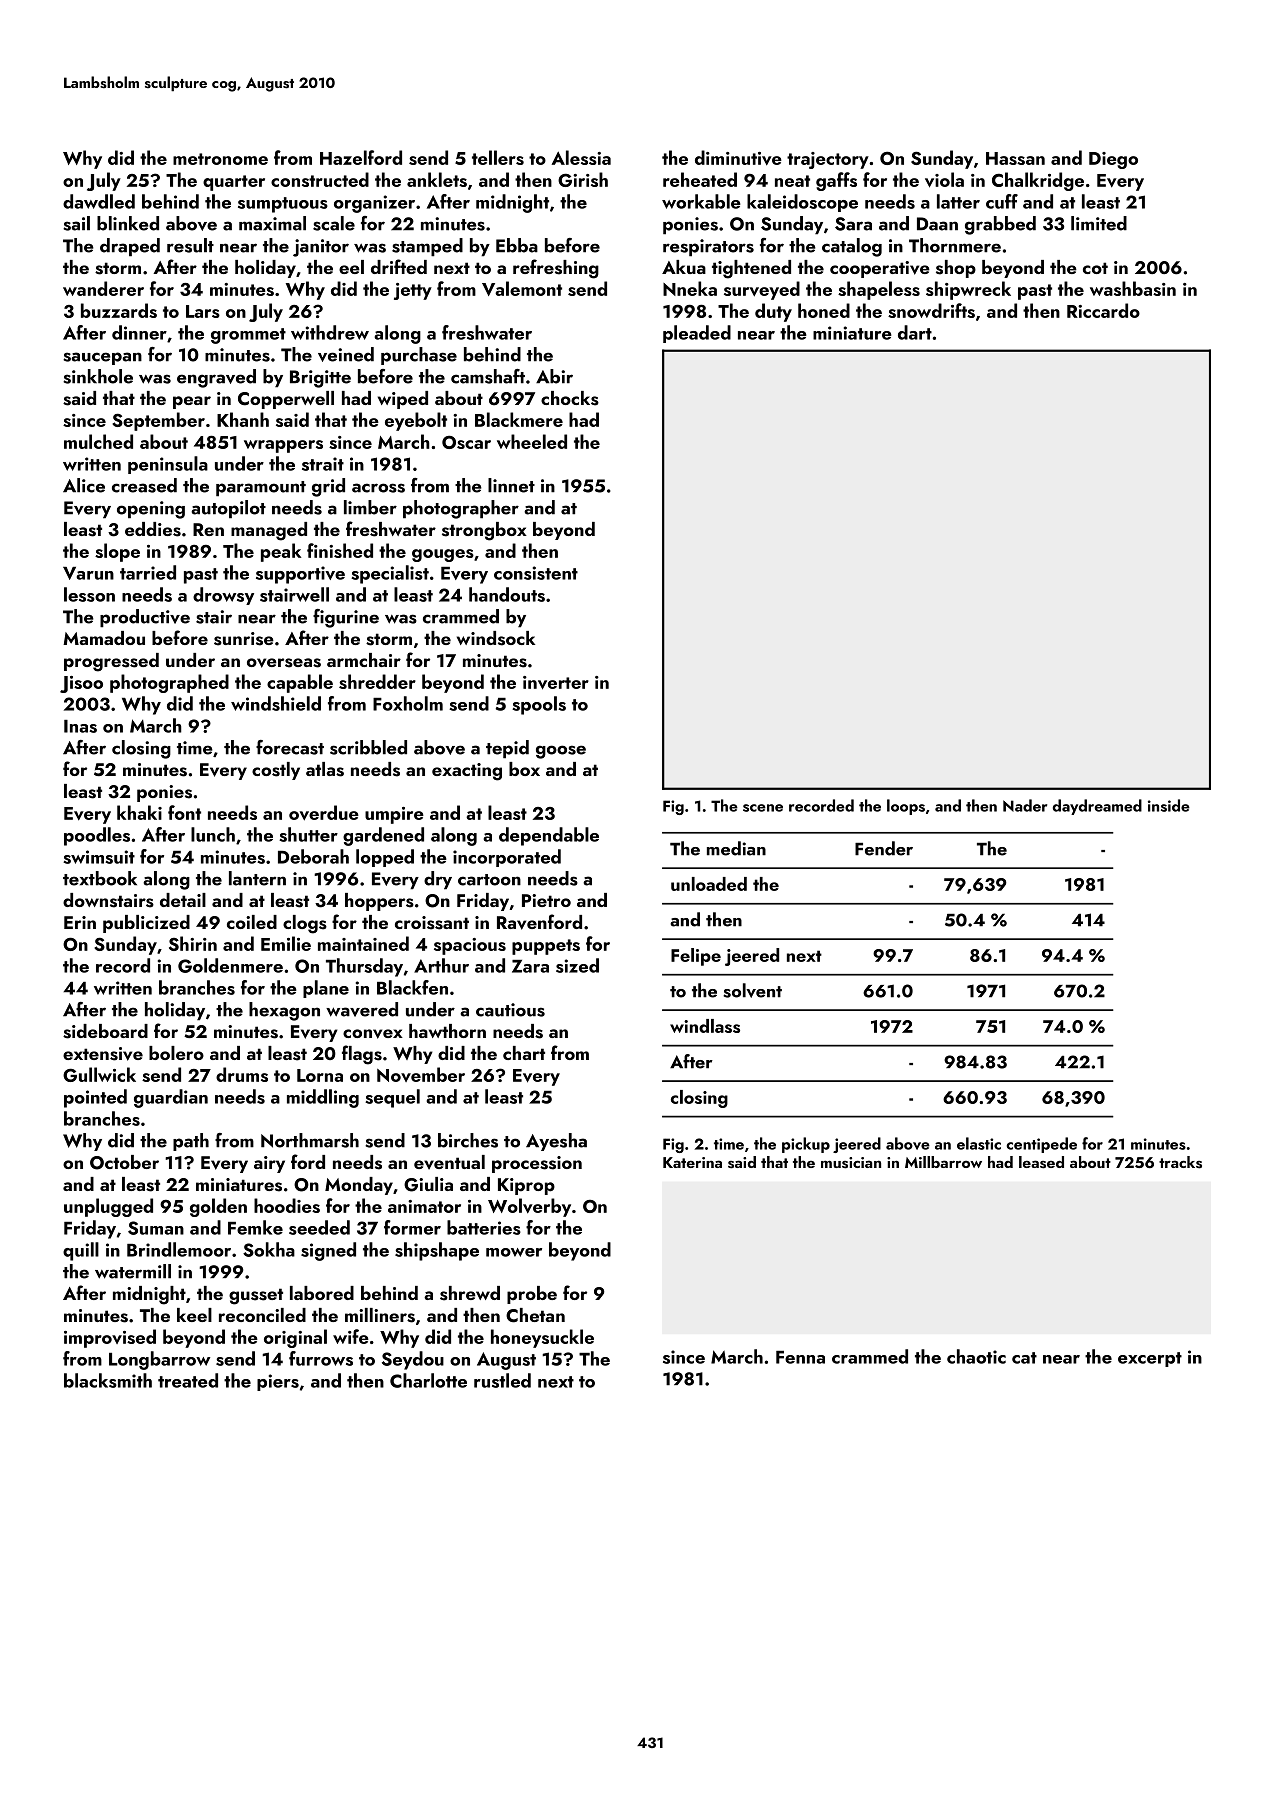 The width and height of the page is (1274, 1802). Describe the element at coordinates (536, 573) in the page. I see `consistent` at that location.
